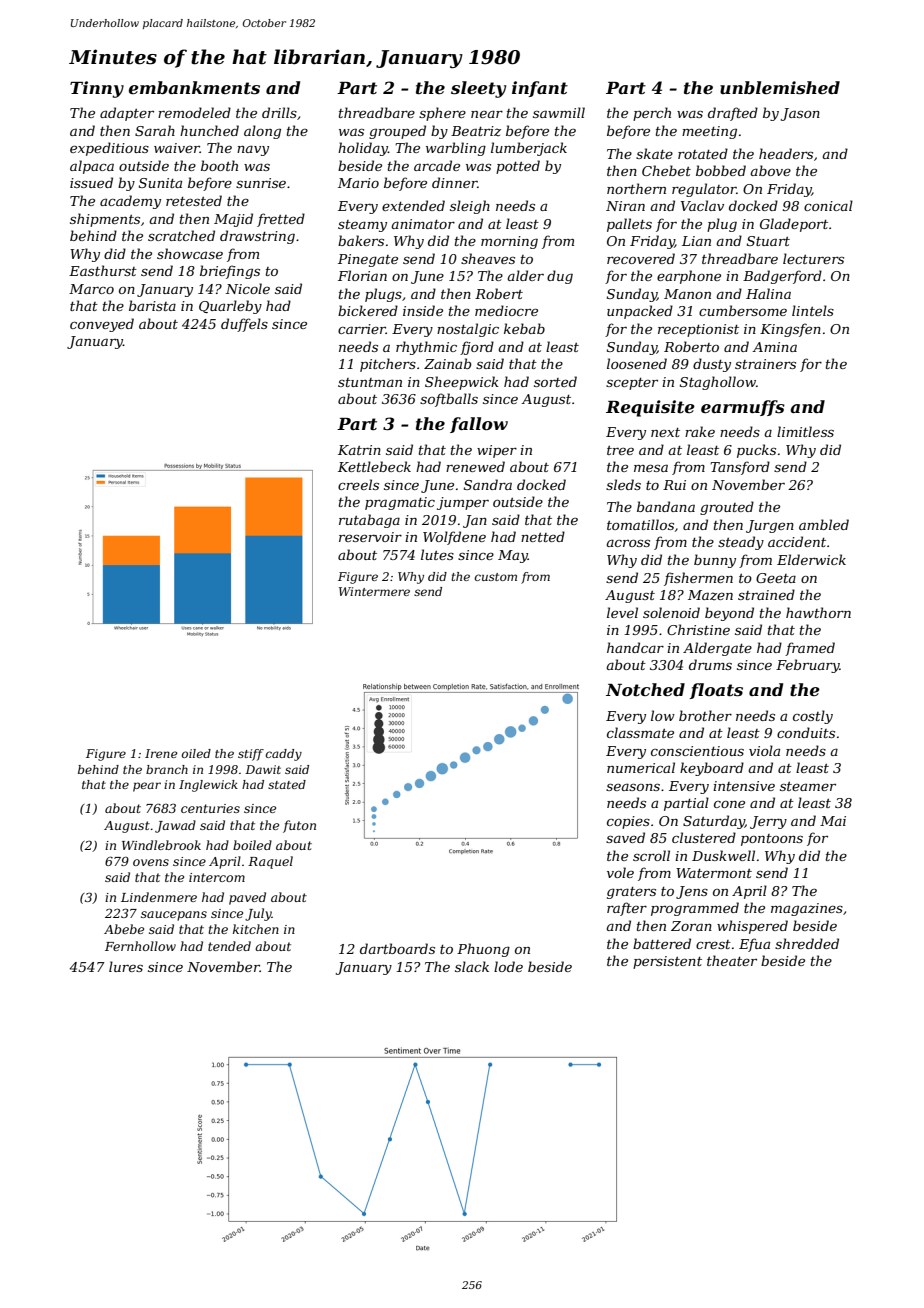  I want to click on sorted, so click(555, 381).
